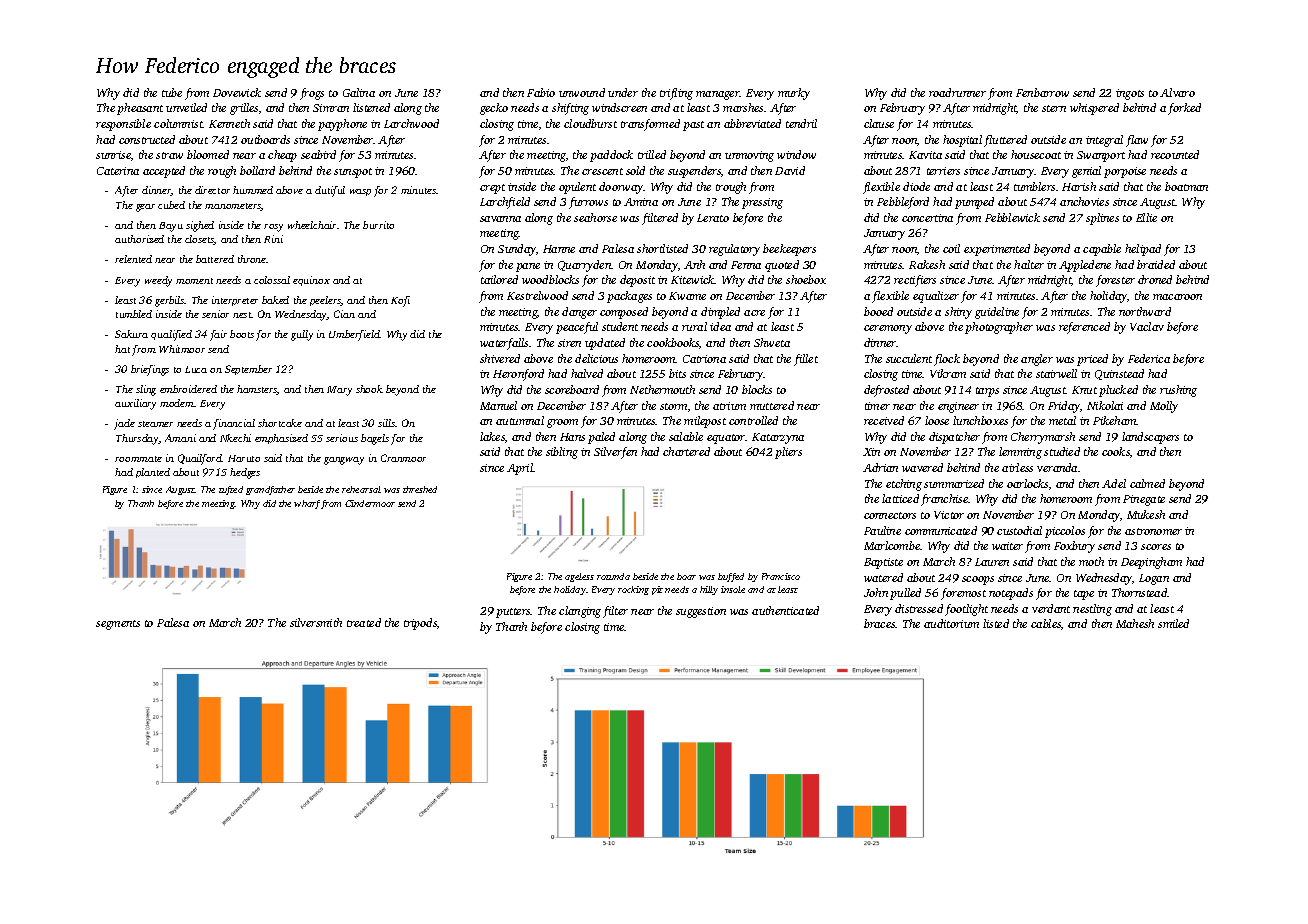 The image size is (1308, 924). Describe the element at coordinates (1130, 94) in the screenshot. I see `ingots` at that location.
